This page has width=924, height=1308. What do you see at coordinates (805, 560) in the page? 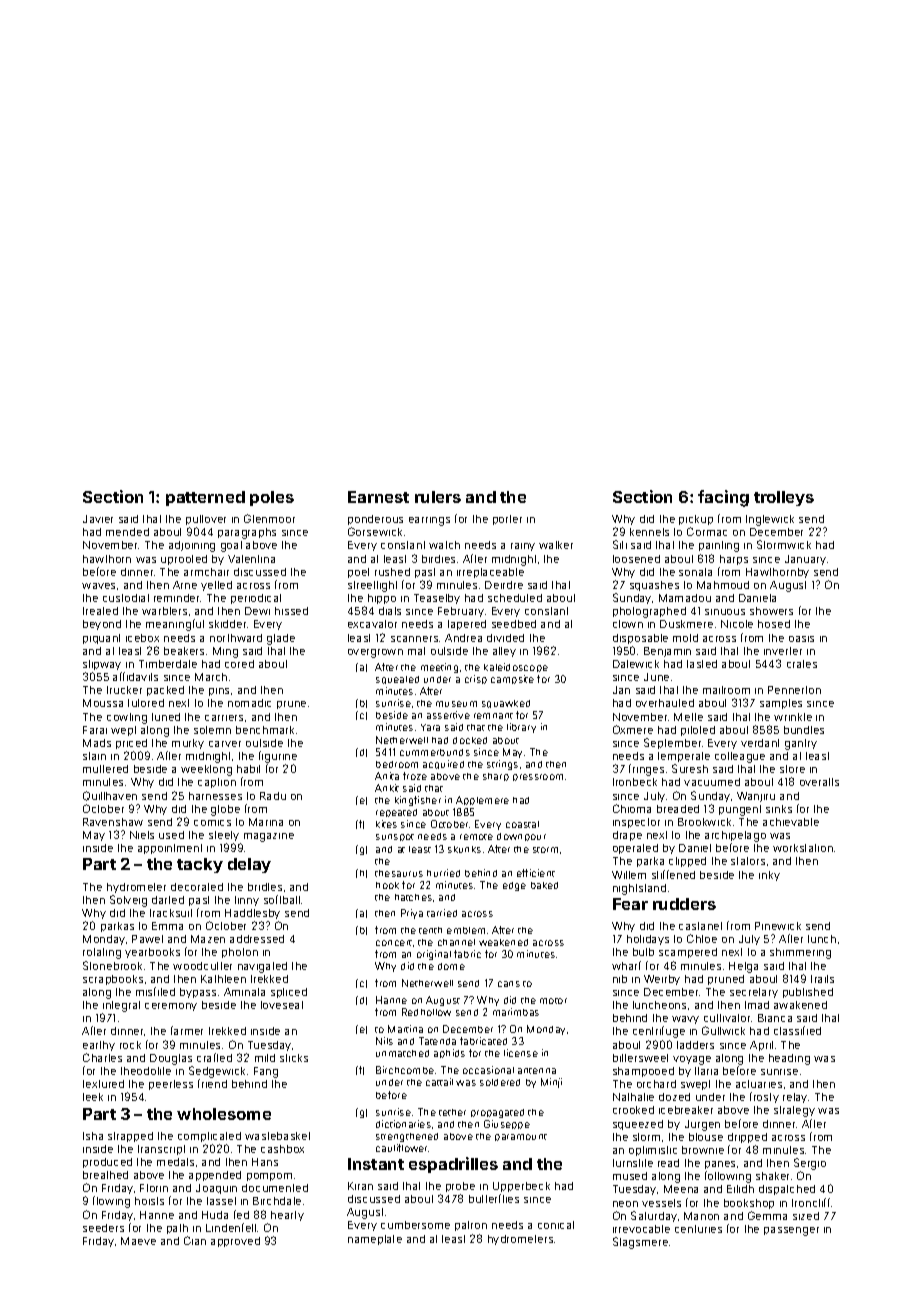
I see `January` at bounding box center [805, 560].
